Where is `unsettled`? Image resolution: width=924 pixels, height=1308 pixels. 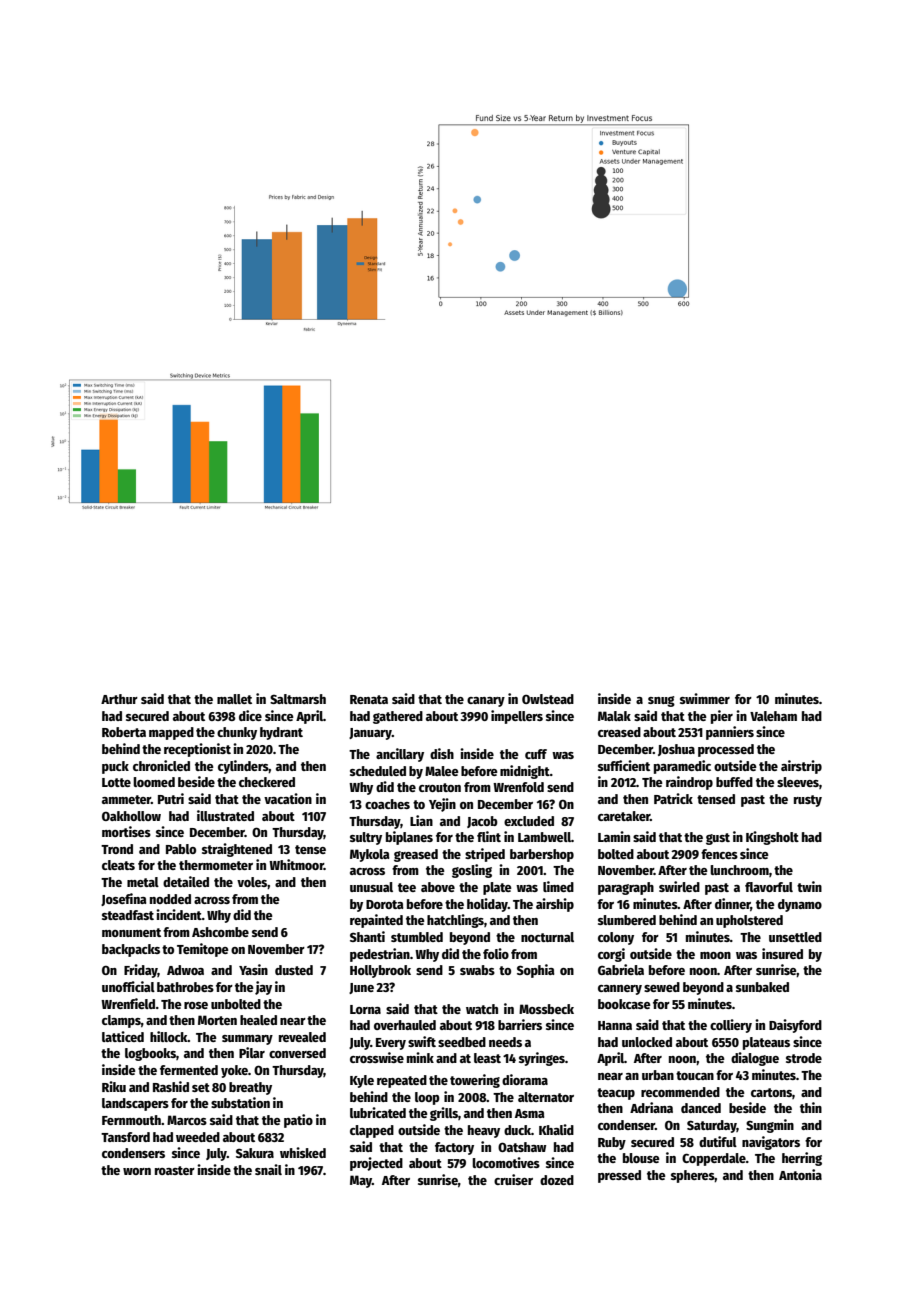 unsettled is located at coordinates (795, 937).
